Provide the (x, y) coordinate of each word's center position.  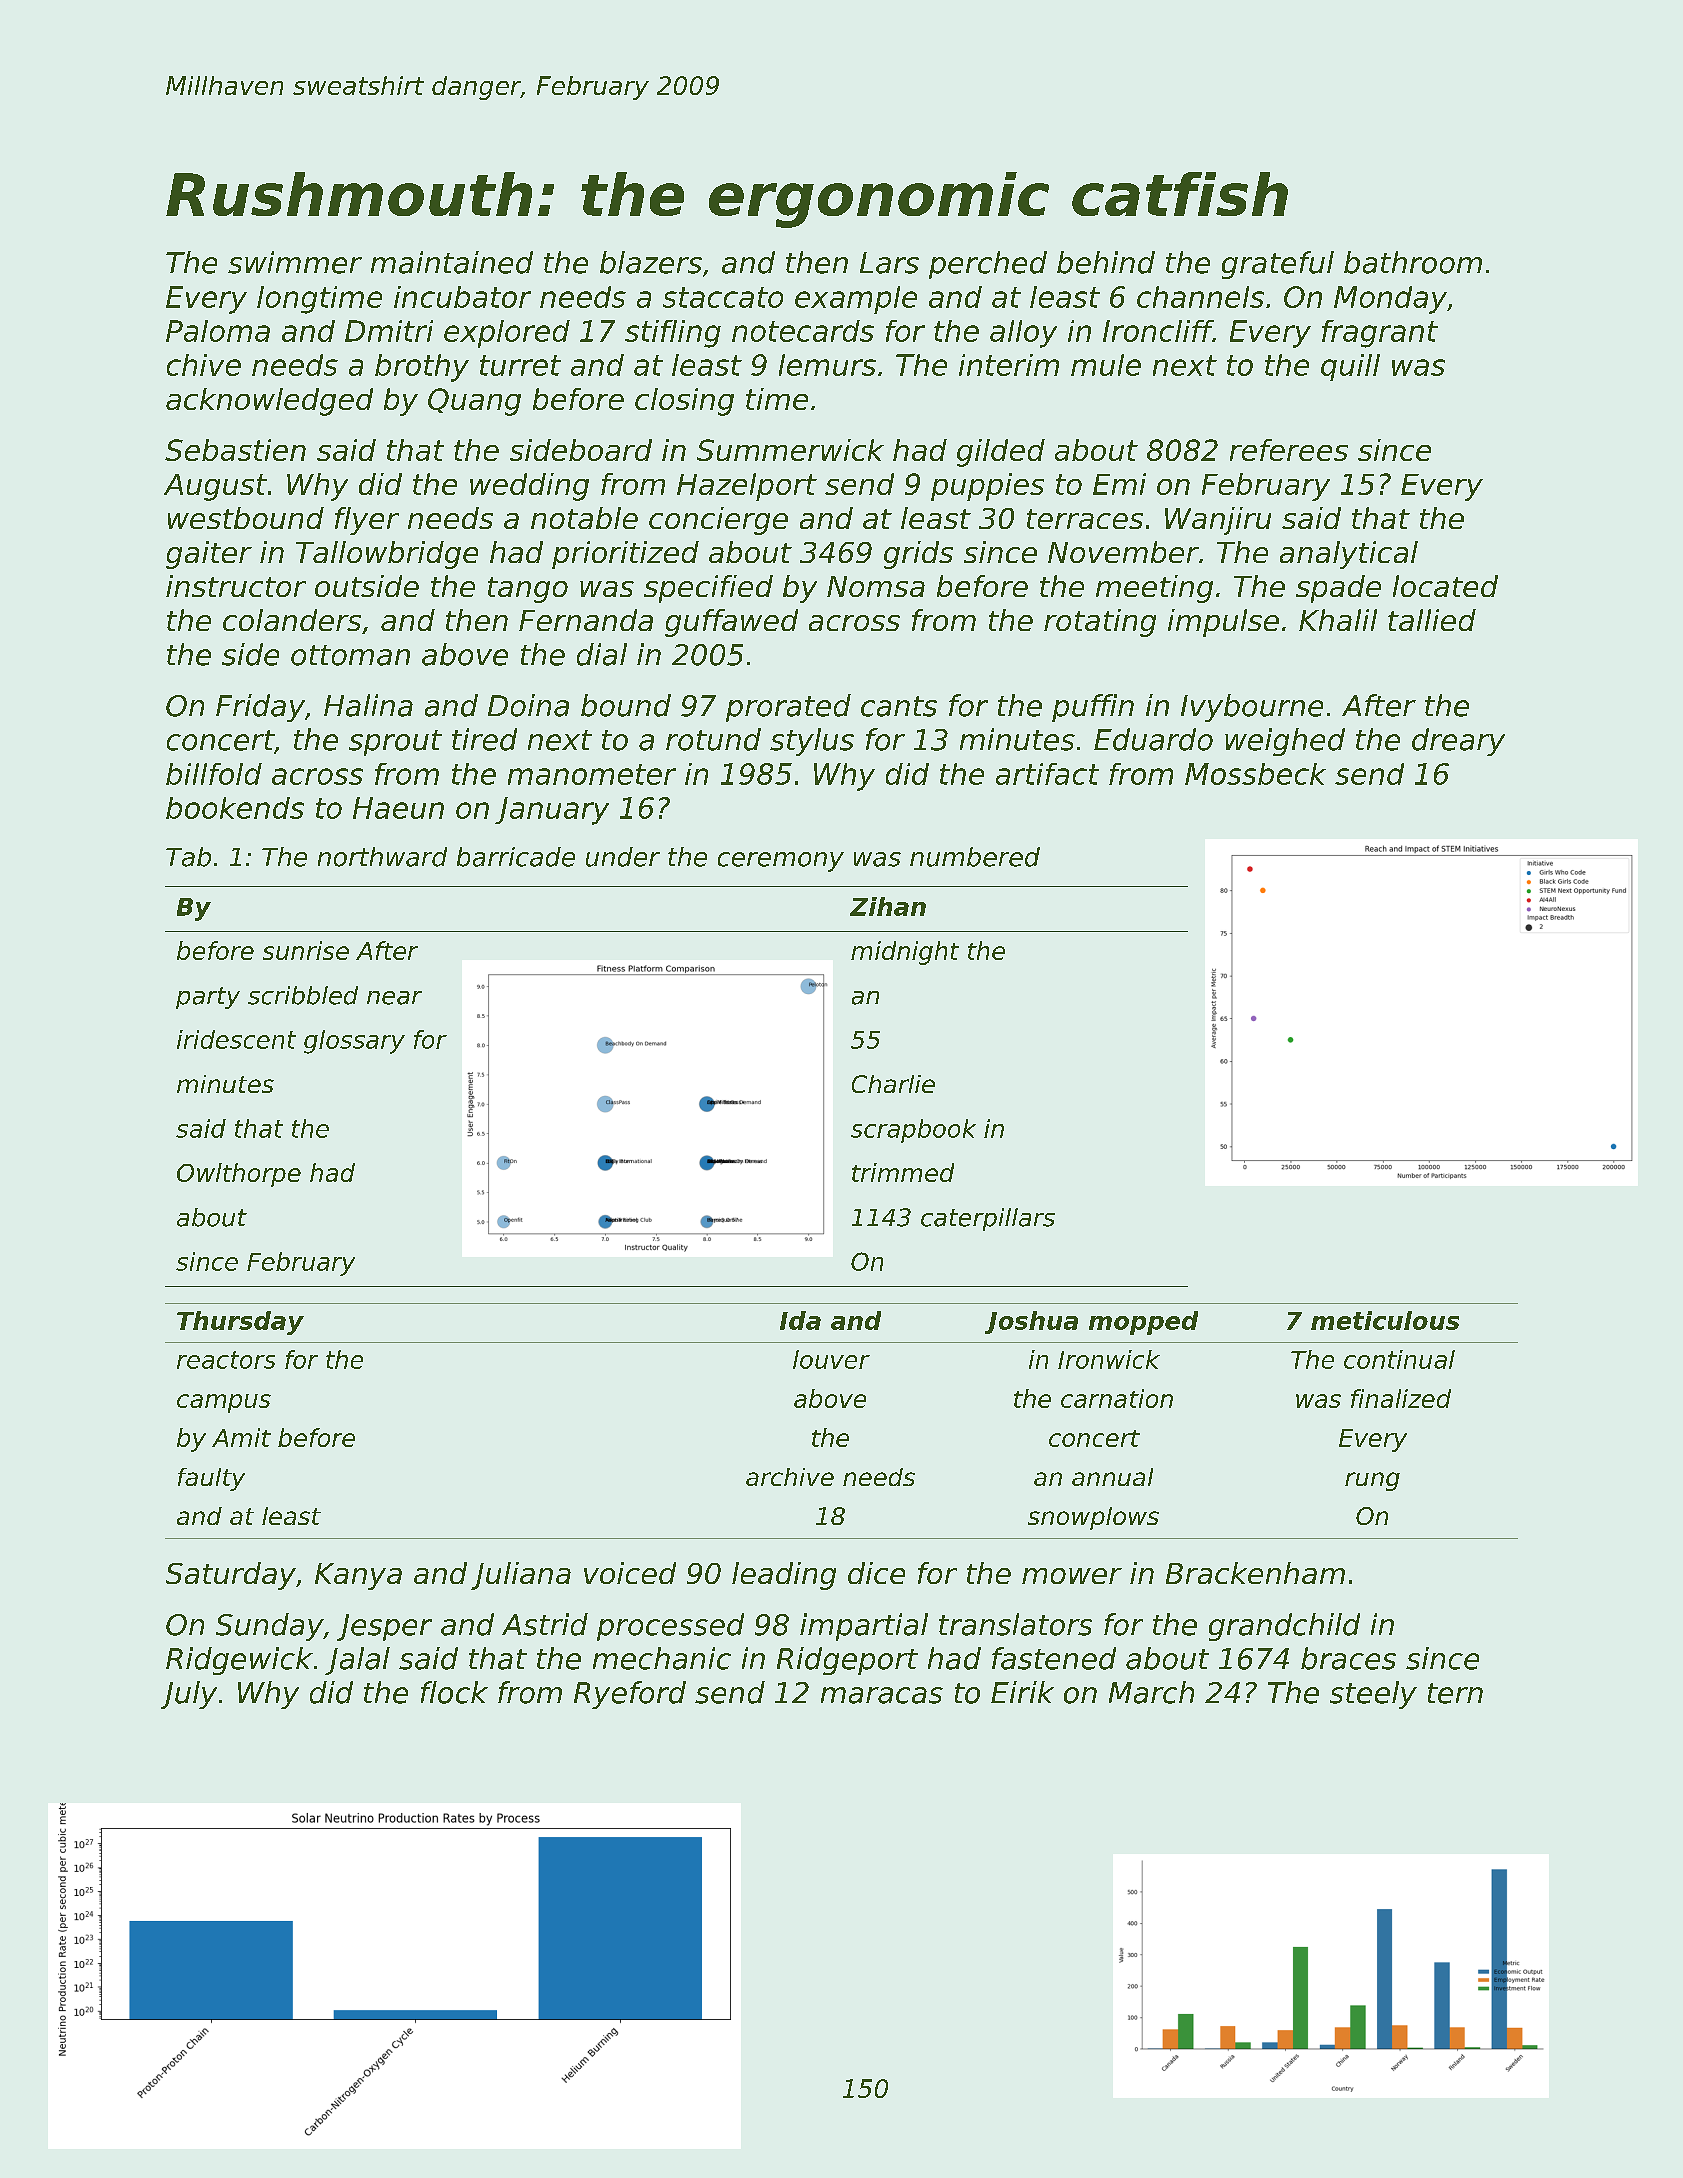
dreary (1458, 742)
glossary (354, 1042)
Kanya (358, 1576)
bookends (235, 808)
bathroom (1413, 262)
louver (831, 1359)
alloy (1023, 334)
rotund (713, 739)
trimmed (903, 1172)
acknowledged (269, 402)
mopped (1143, 1323)
